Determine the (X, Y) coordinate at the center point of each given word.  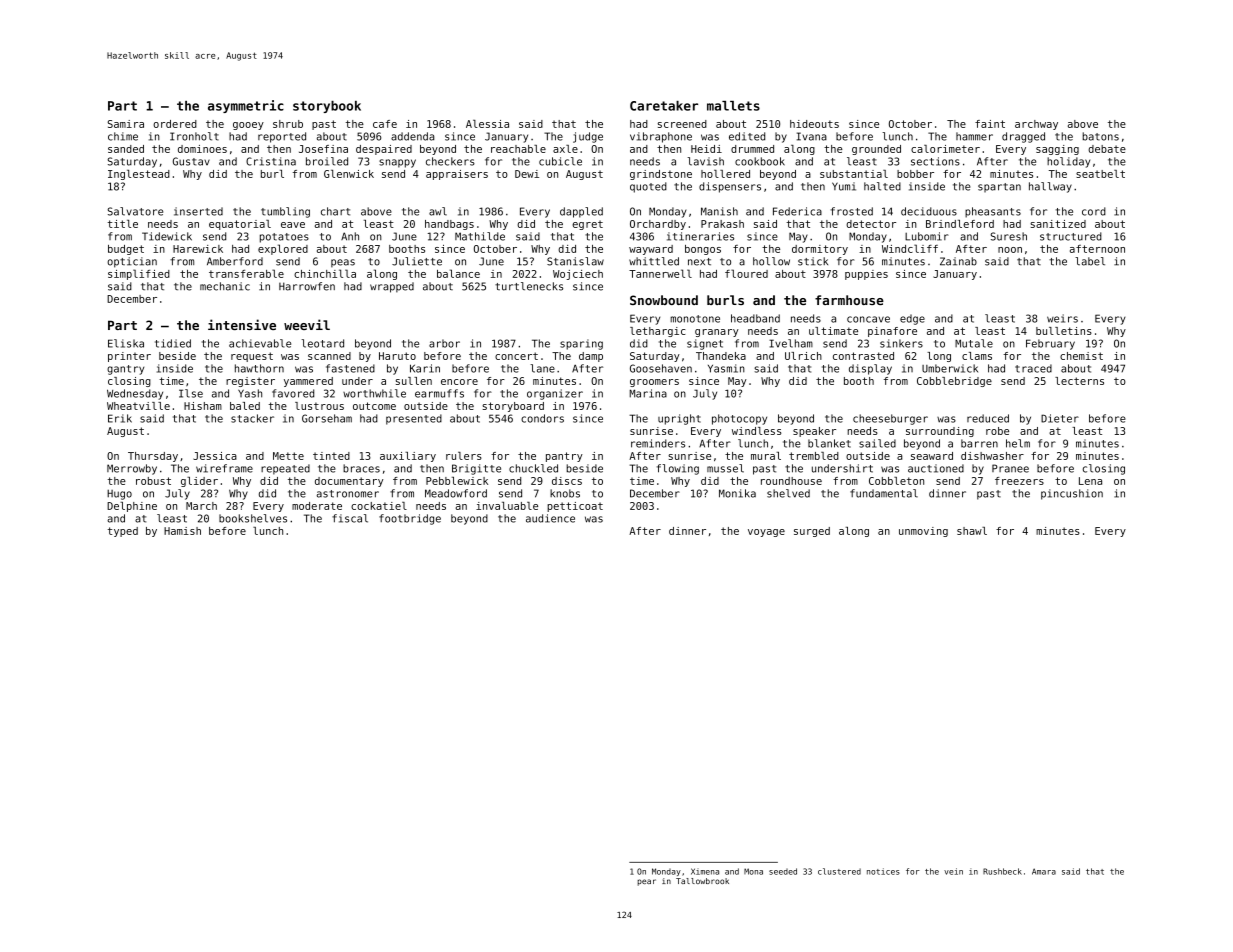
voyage (766, 533)
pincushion (1072, 494)
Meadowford (456, 493)
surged (812, 532)
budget (126, 250)
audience (550, 518)
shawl (972, 531)
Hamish (182, 531)
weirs (1062, 318)
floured (746, 273)
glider (199, 482)
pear (646, 882)
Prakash (722, 224)
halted (882, 186)
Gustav (191, 161)
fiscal (350, 518)
